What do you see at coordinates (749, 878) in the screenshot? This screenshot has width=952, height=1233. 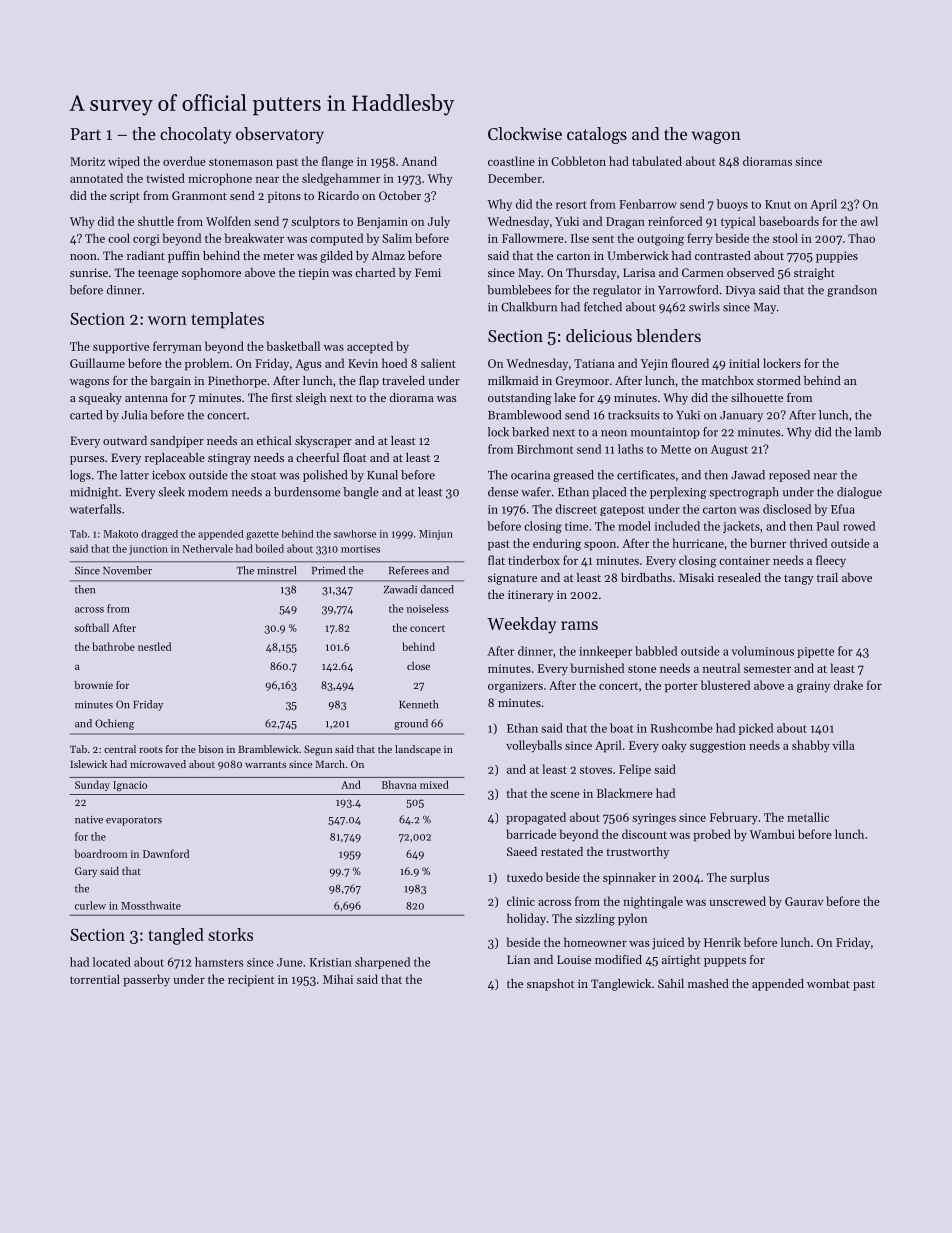 I see `surplus` at bounding box center [749, 878].
